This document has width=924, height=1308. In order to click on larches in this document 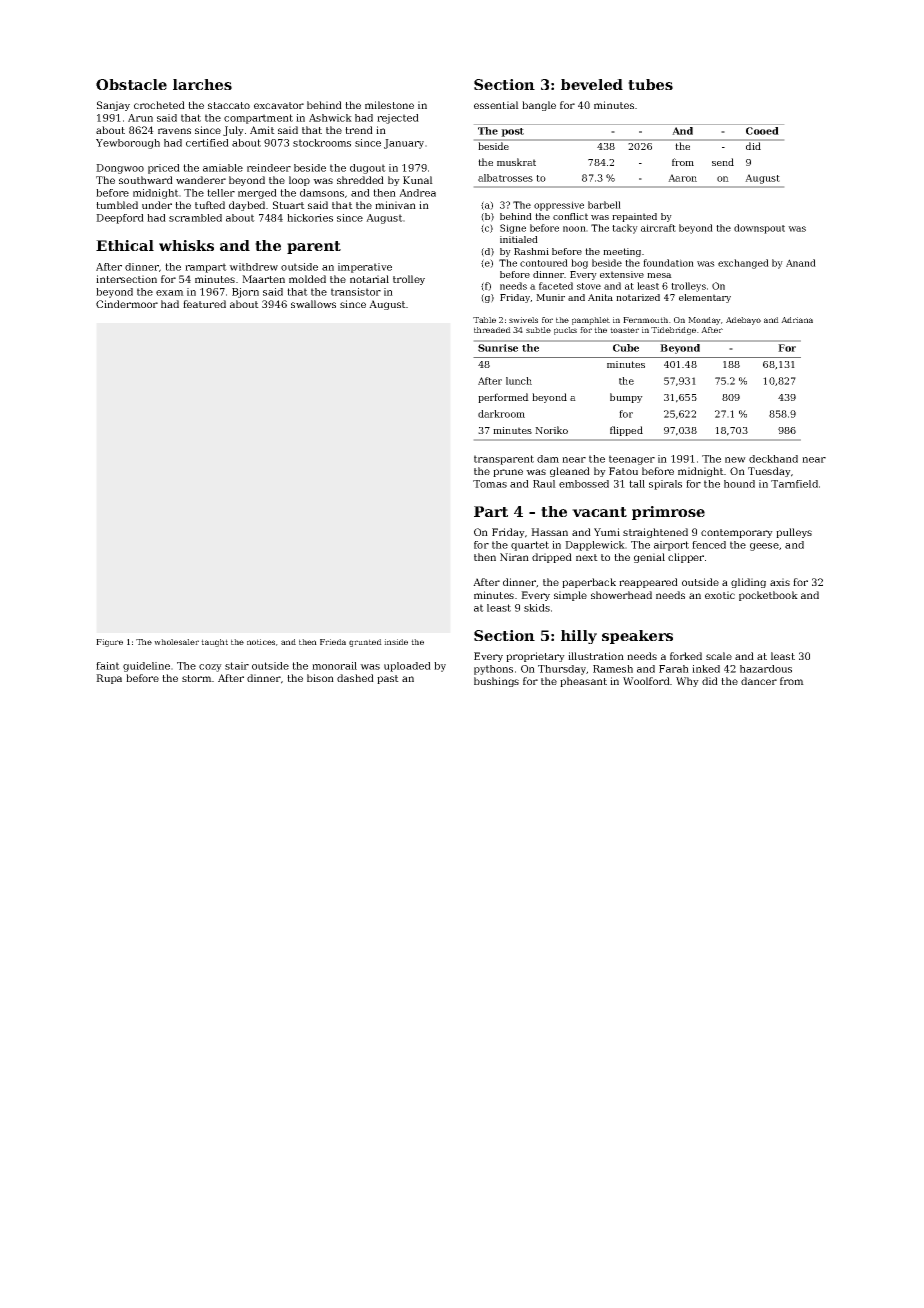, I will do `click(202, 84)`.
